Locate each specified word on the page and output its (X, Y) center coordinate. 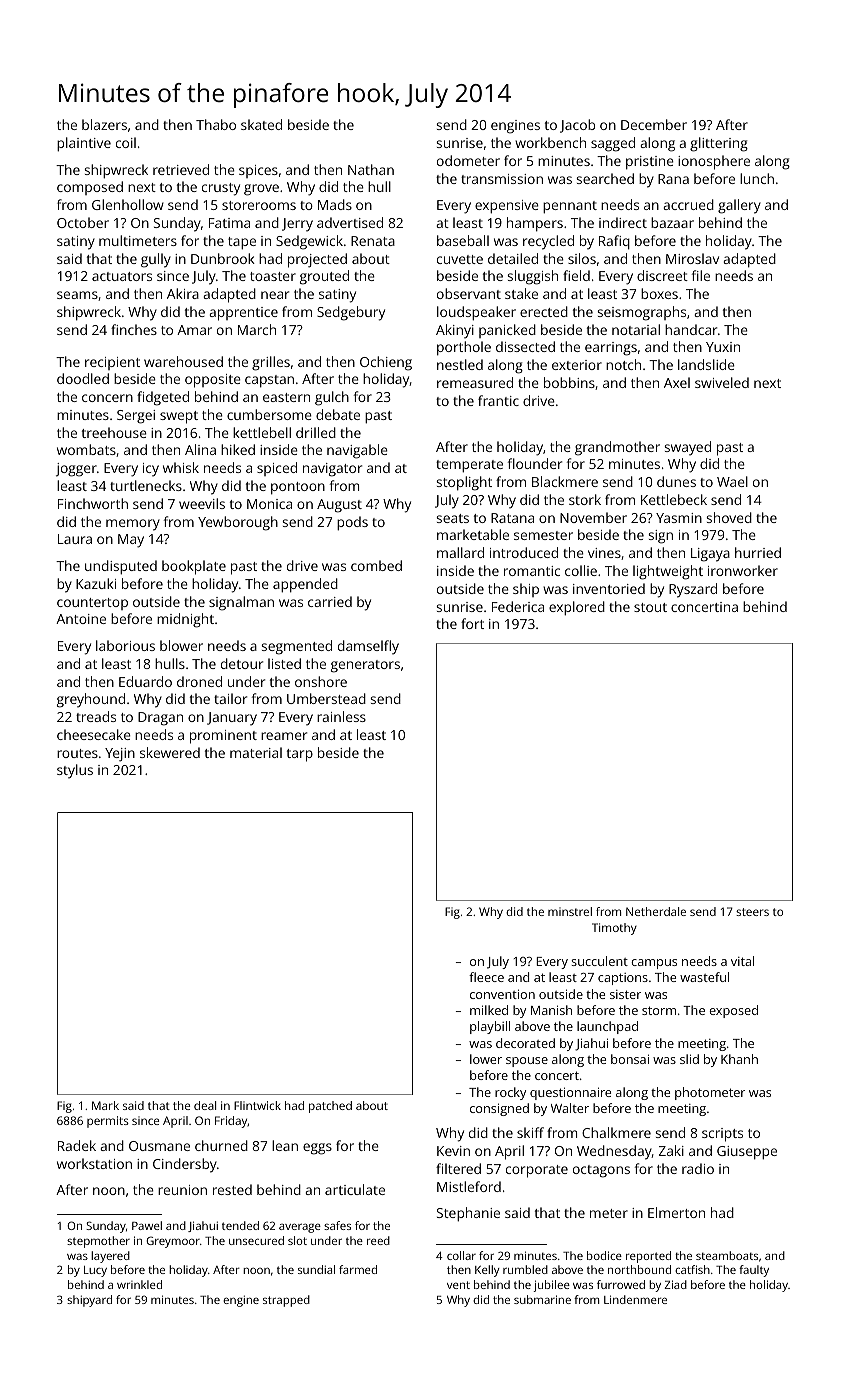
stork (585, 499)
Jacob (577, 126)
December (654, 124)
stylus (75, 771)
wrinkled (139, 1284)
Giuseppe (747, 1153)
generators (365, 666)
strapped (286, 1301)
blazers (104, 124)
